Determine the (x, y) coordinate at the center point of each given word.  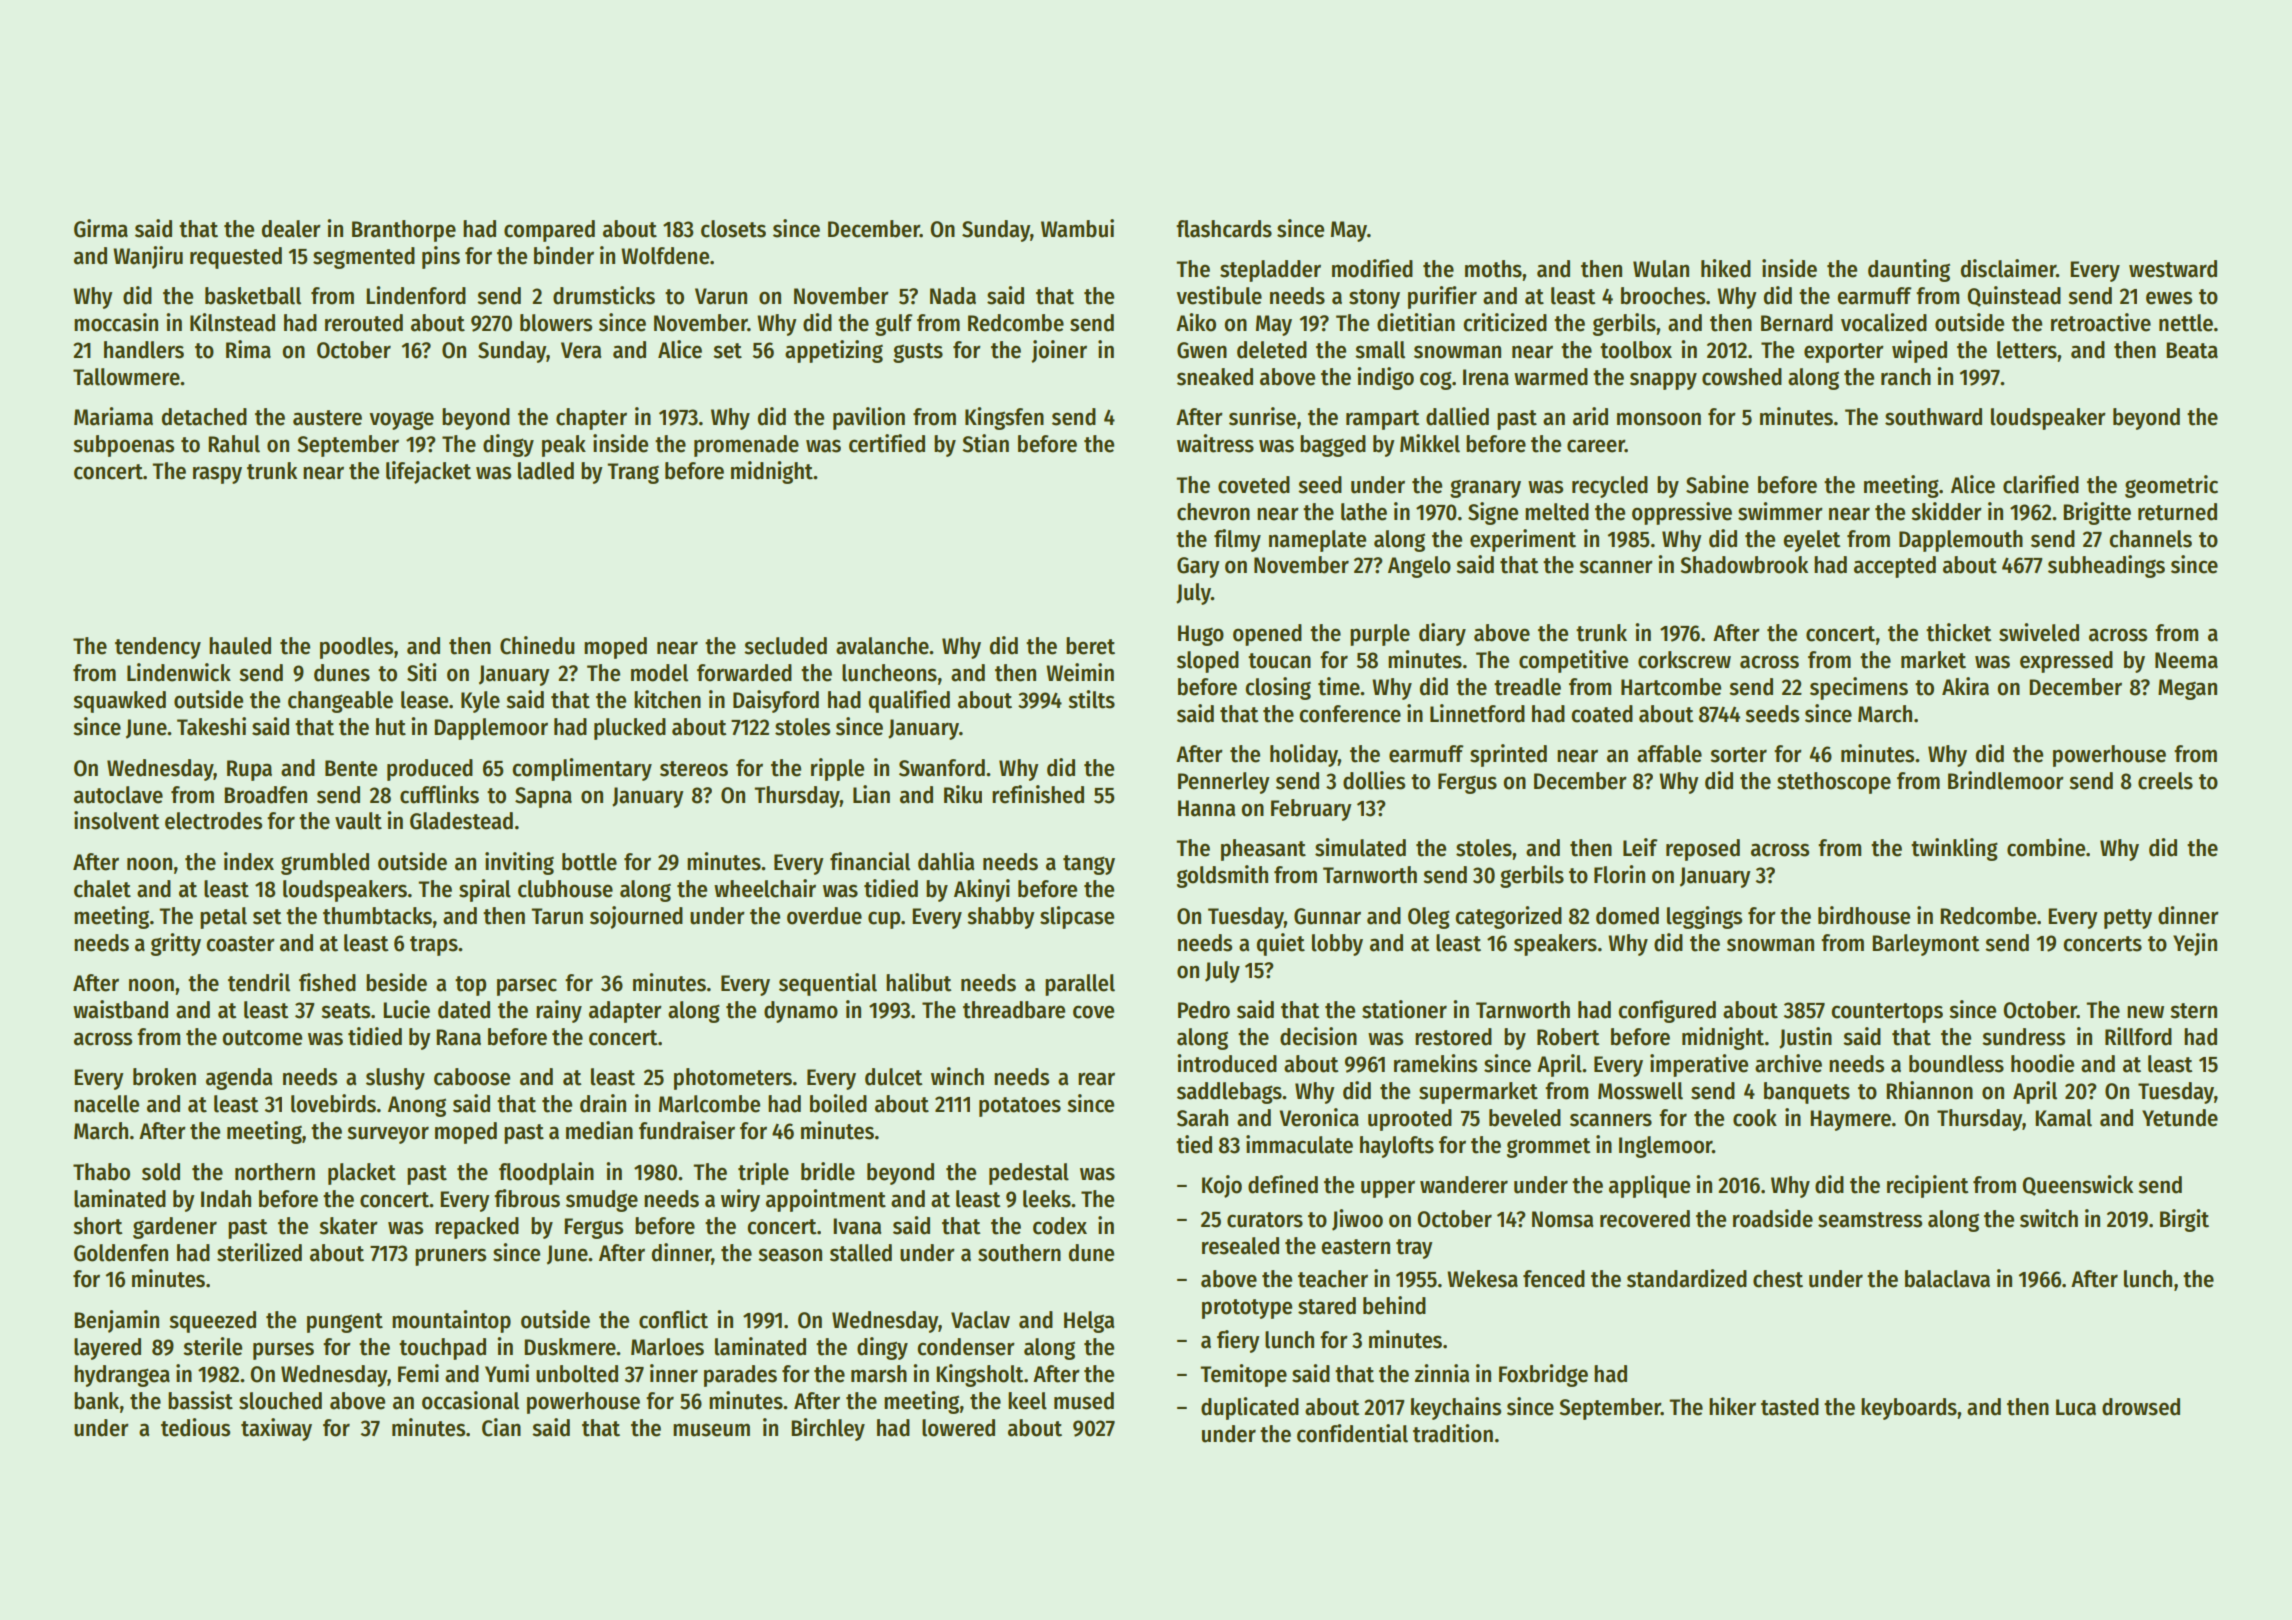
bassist (200, 1400)
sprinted (1508, 755)
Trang (633, 473)
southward (1933, 417)
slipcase (1077, 917)
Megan (2187, 689)
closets (733, 229)
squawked (119, 702)
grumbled (325, 864)
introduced (1227, 1063)
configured (1667, 1011)
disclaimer (2008, 268)
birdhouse (1864, 915)
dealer (291, 229)
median (599, 1130)
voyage (401, 420)
